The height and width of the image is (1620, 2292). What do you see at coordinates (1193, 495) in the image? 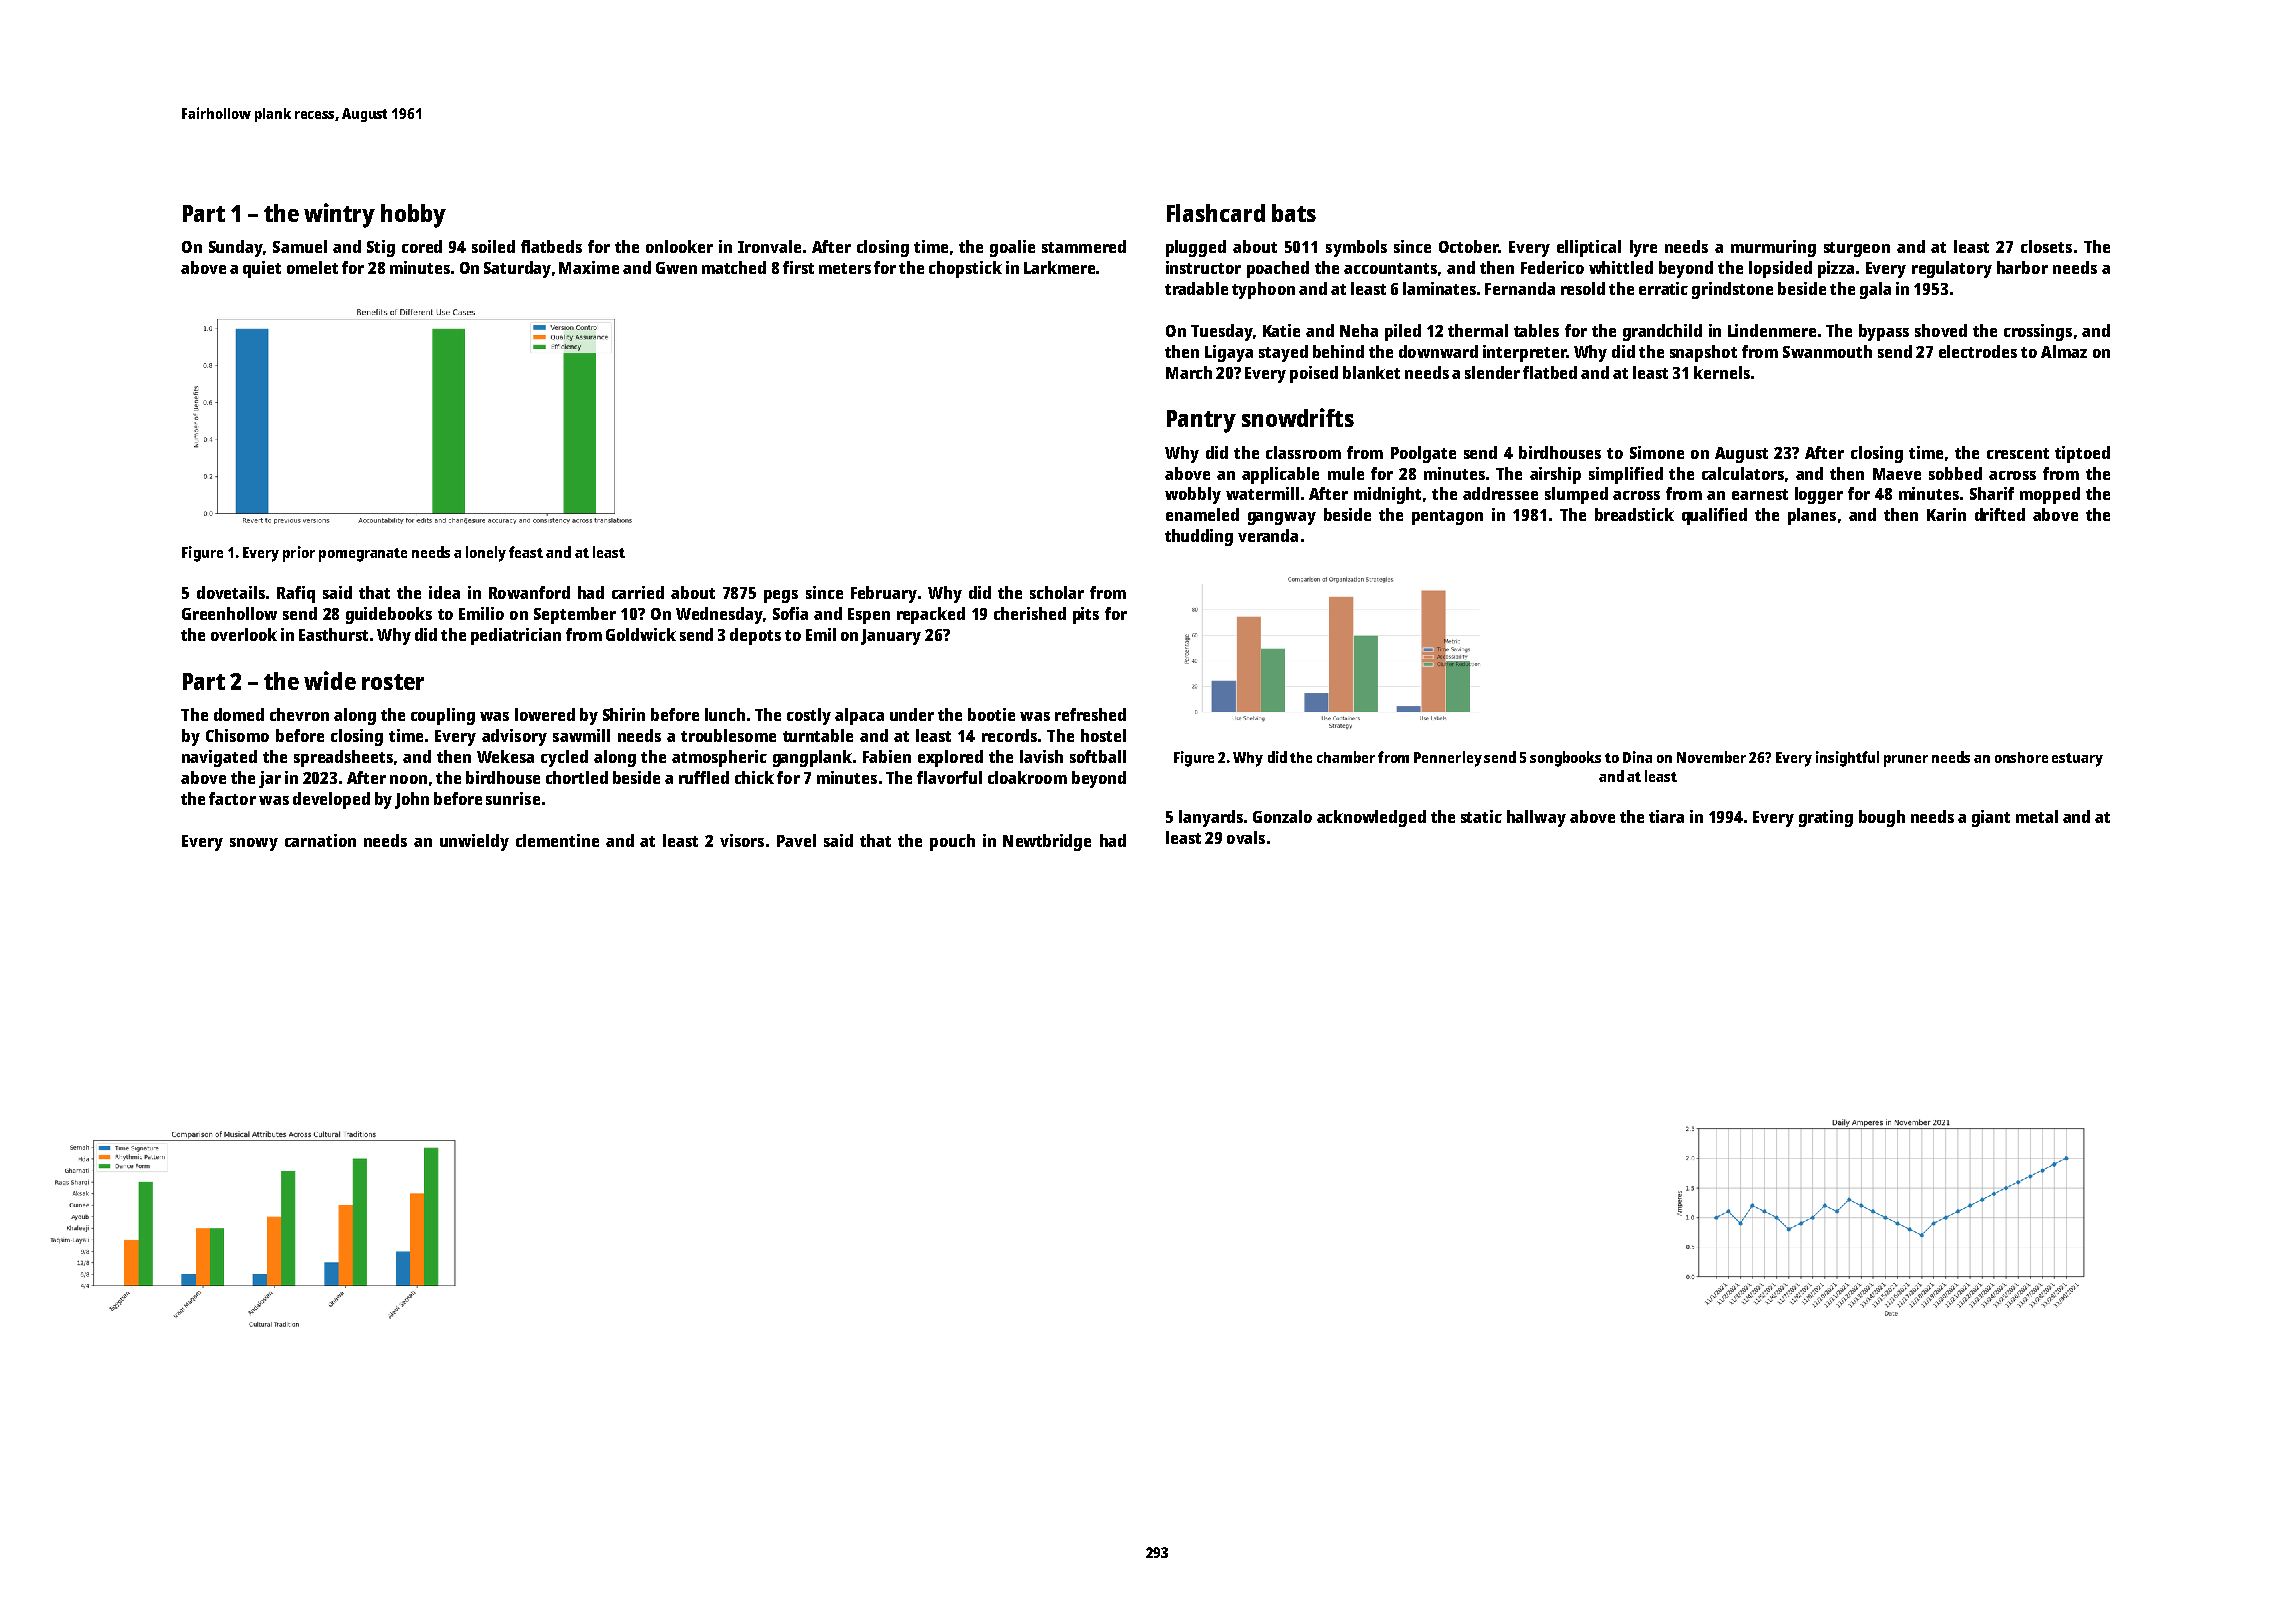
I see `wobbly` at bounding box center [1193, 495].
